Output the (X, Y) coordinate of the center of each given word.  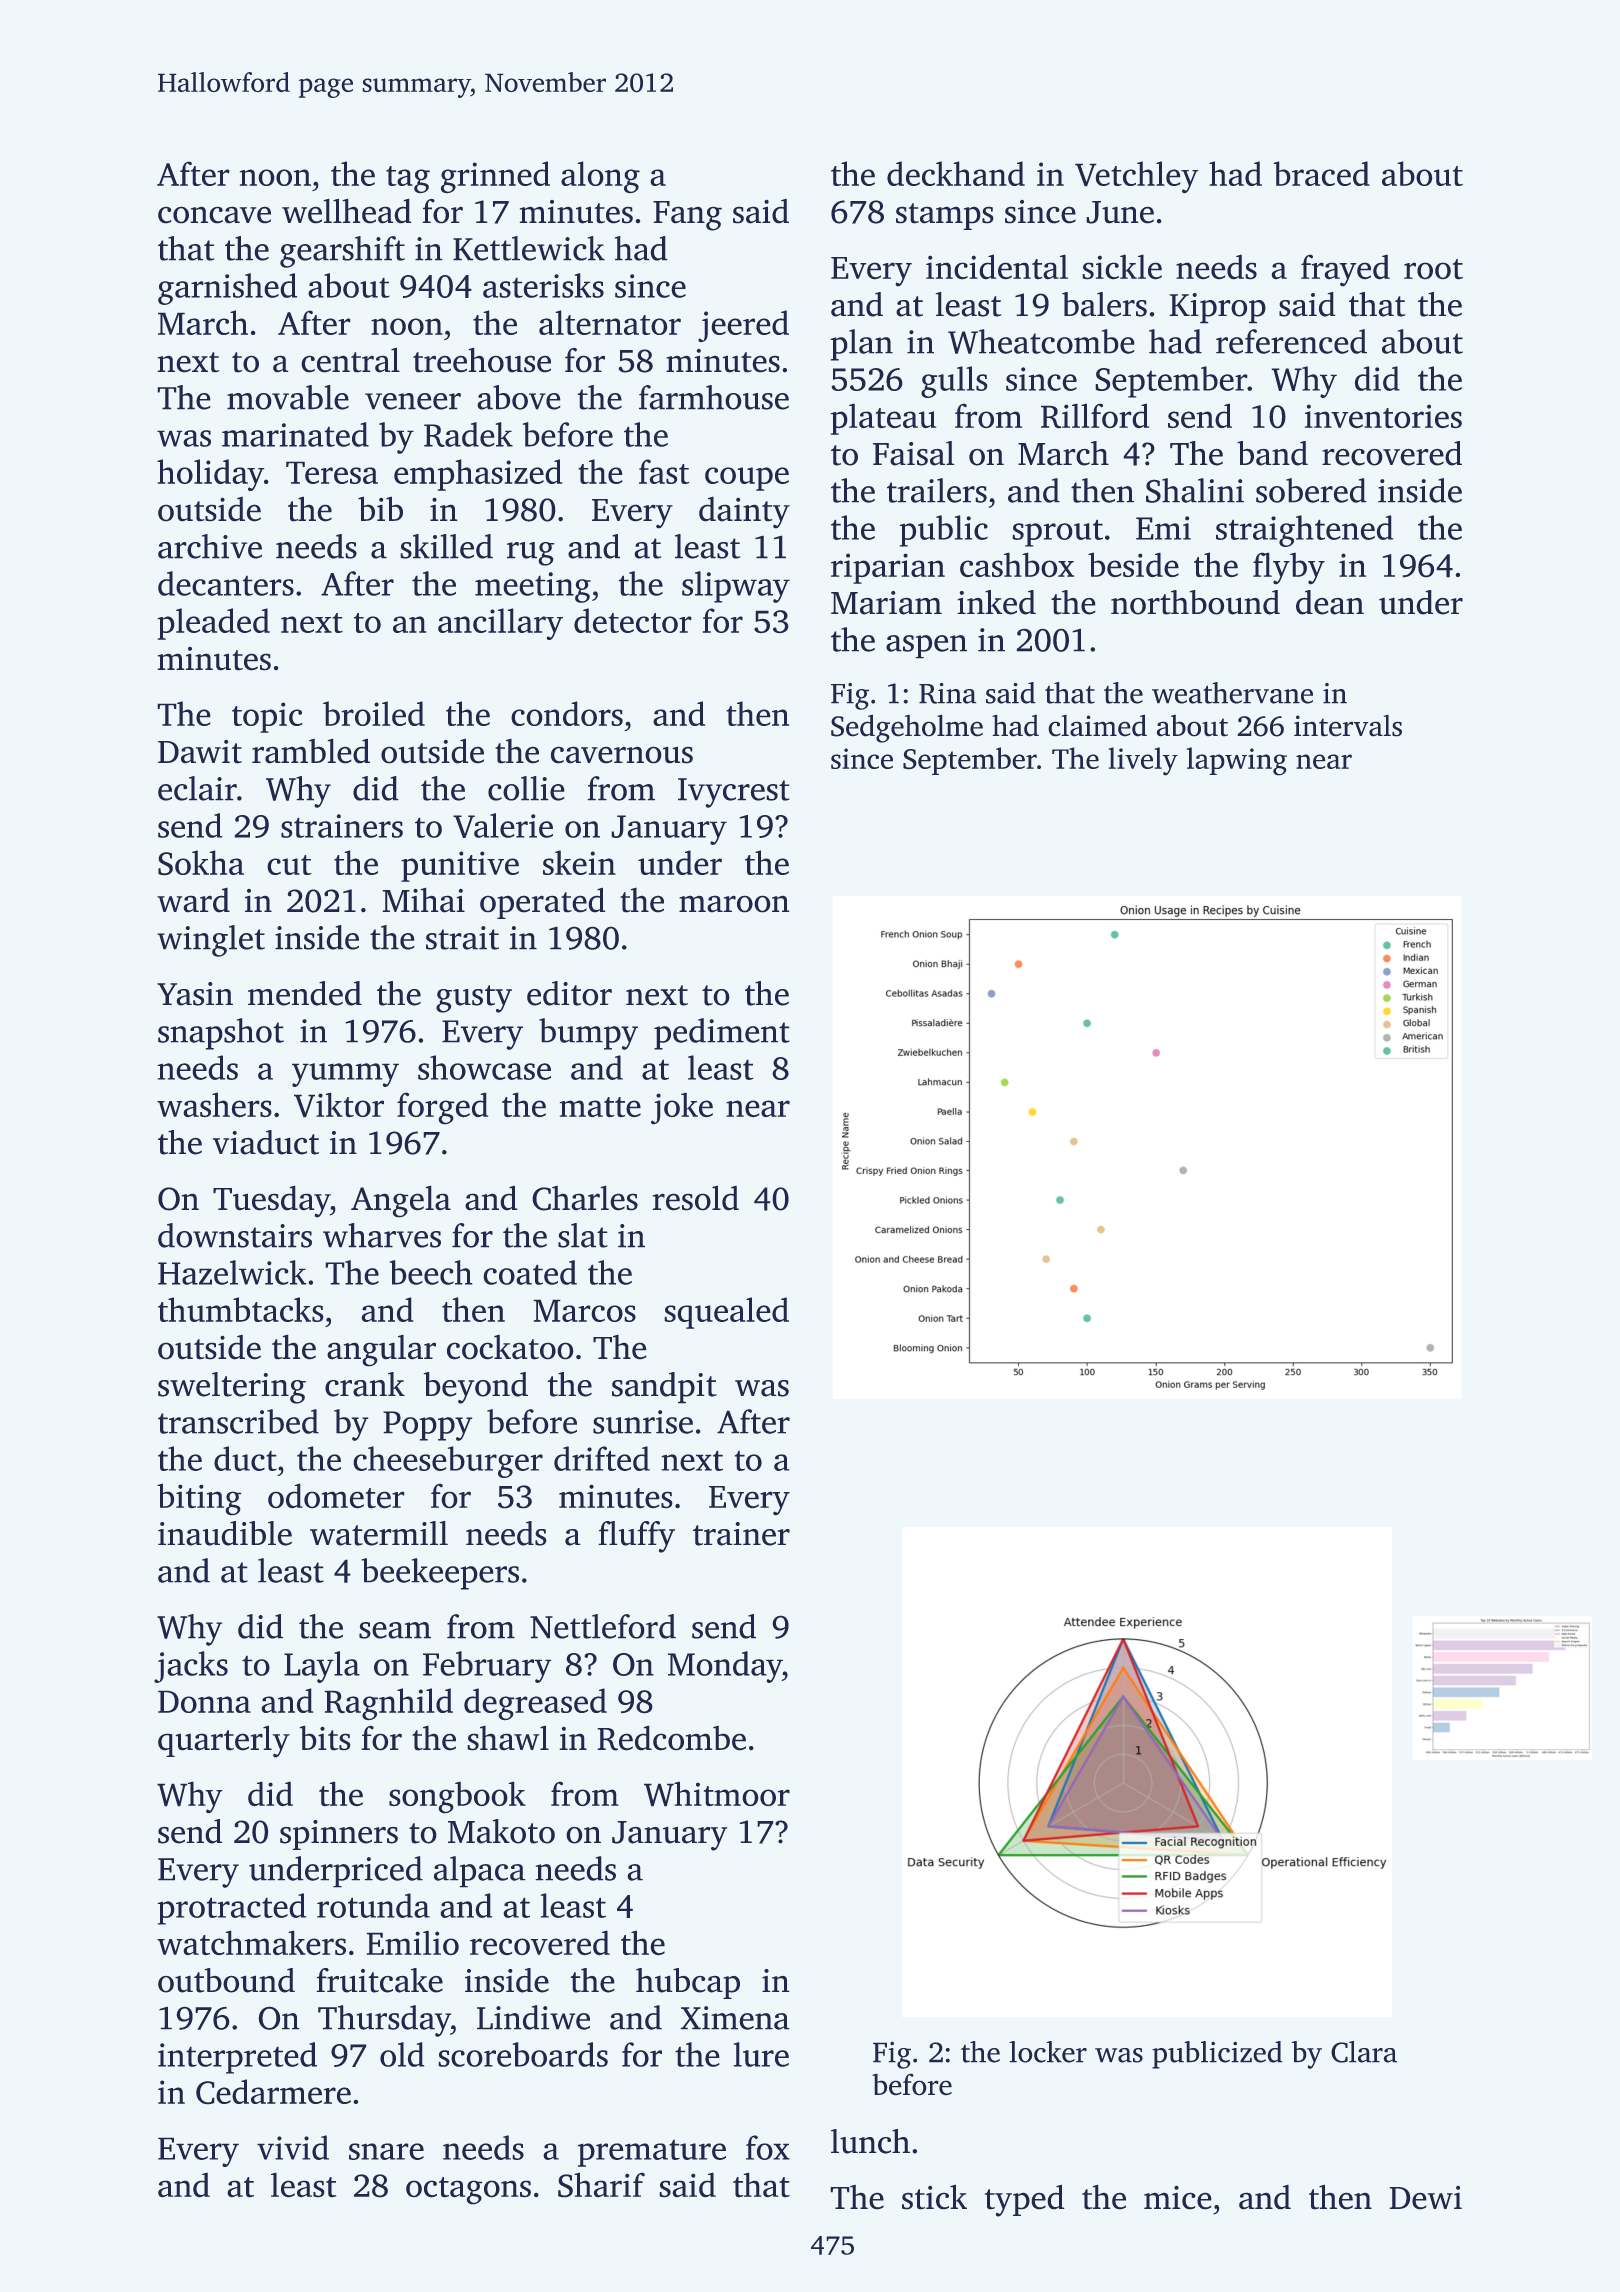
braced (1322, 173)
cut (289, 865)
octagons (468, 2190)
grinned (495, 177)
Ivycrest (734, 793)
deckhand (956, 173)
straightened (1304, 531)
